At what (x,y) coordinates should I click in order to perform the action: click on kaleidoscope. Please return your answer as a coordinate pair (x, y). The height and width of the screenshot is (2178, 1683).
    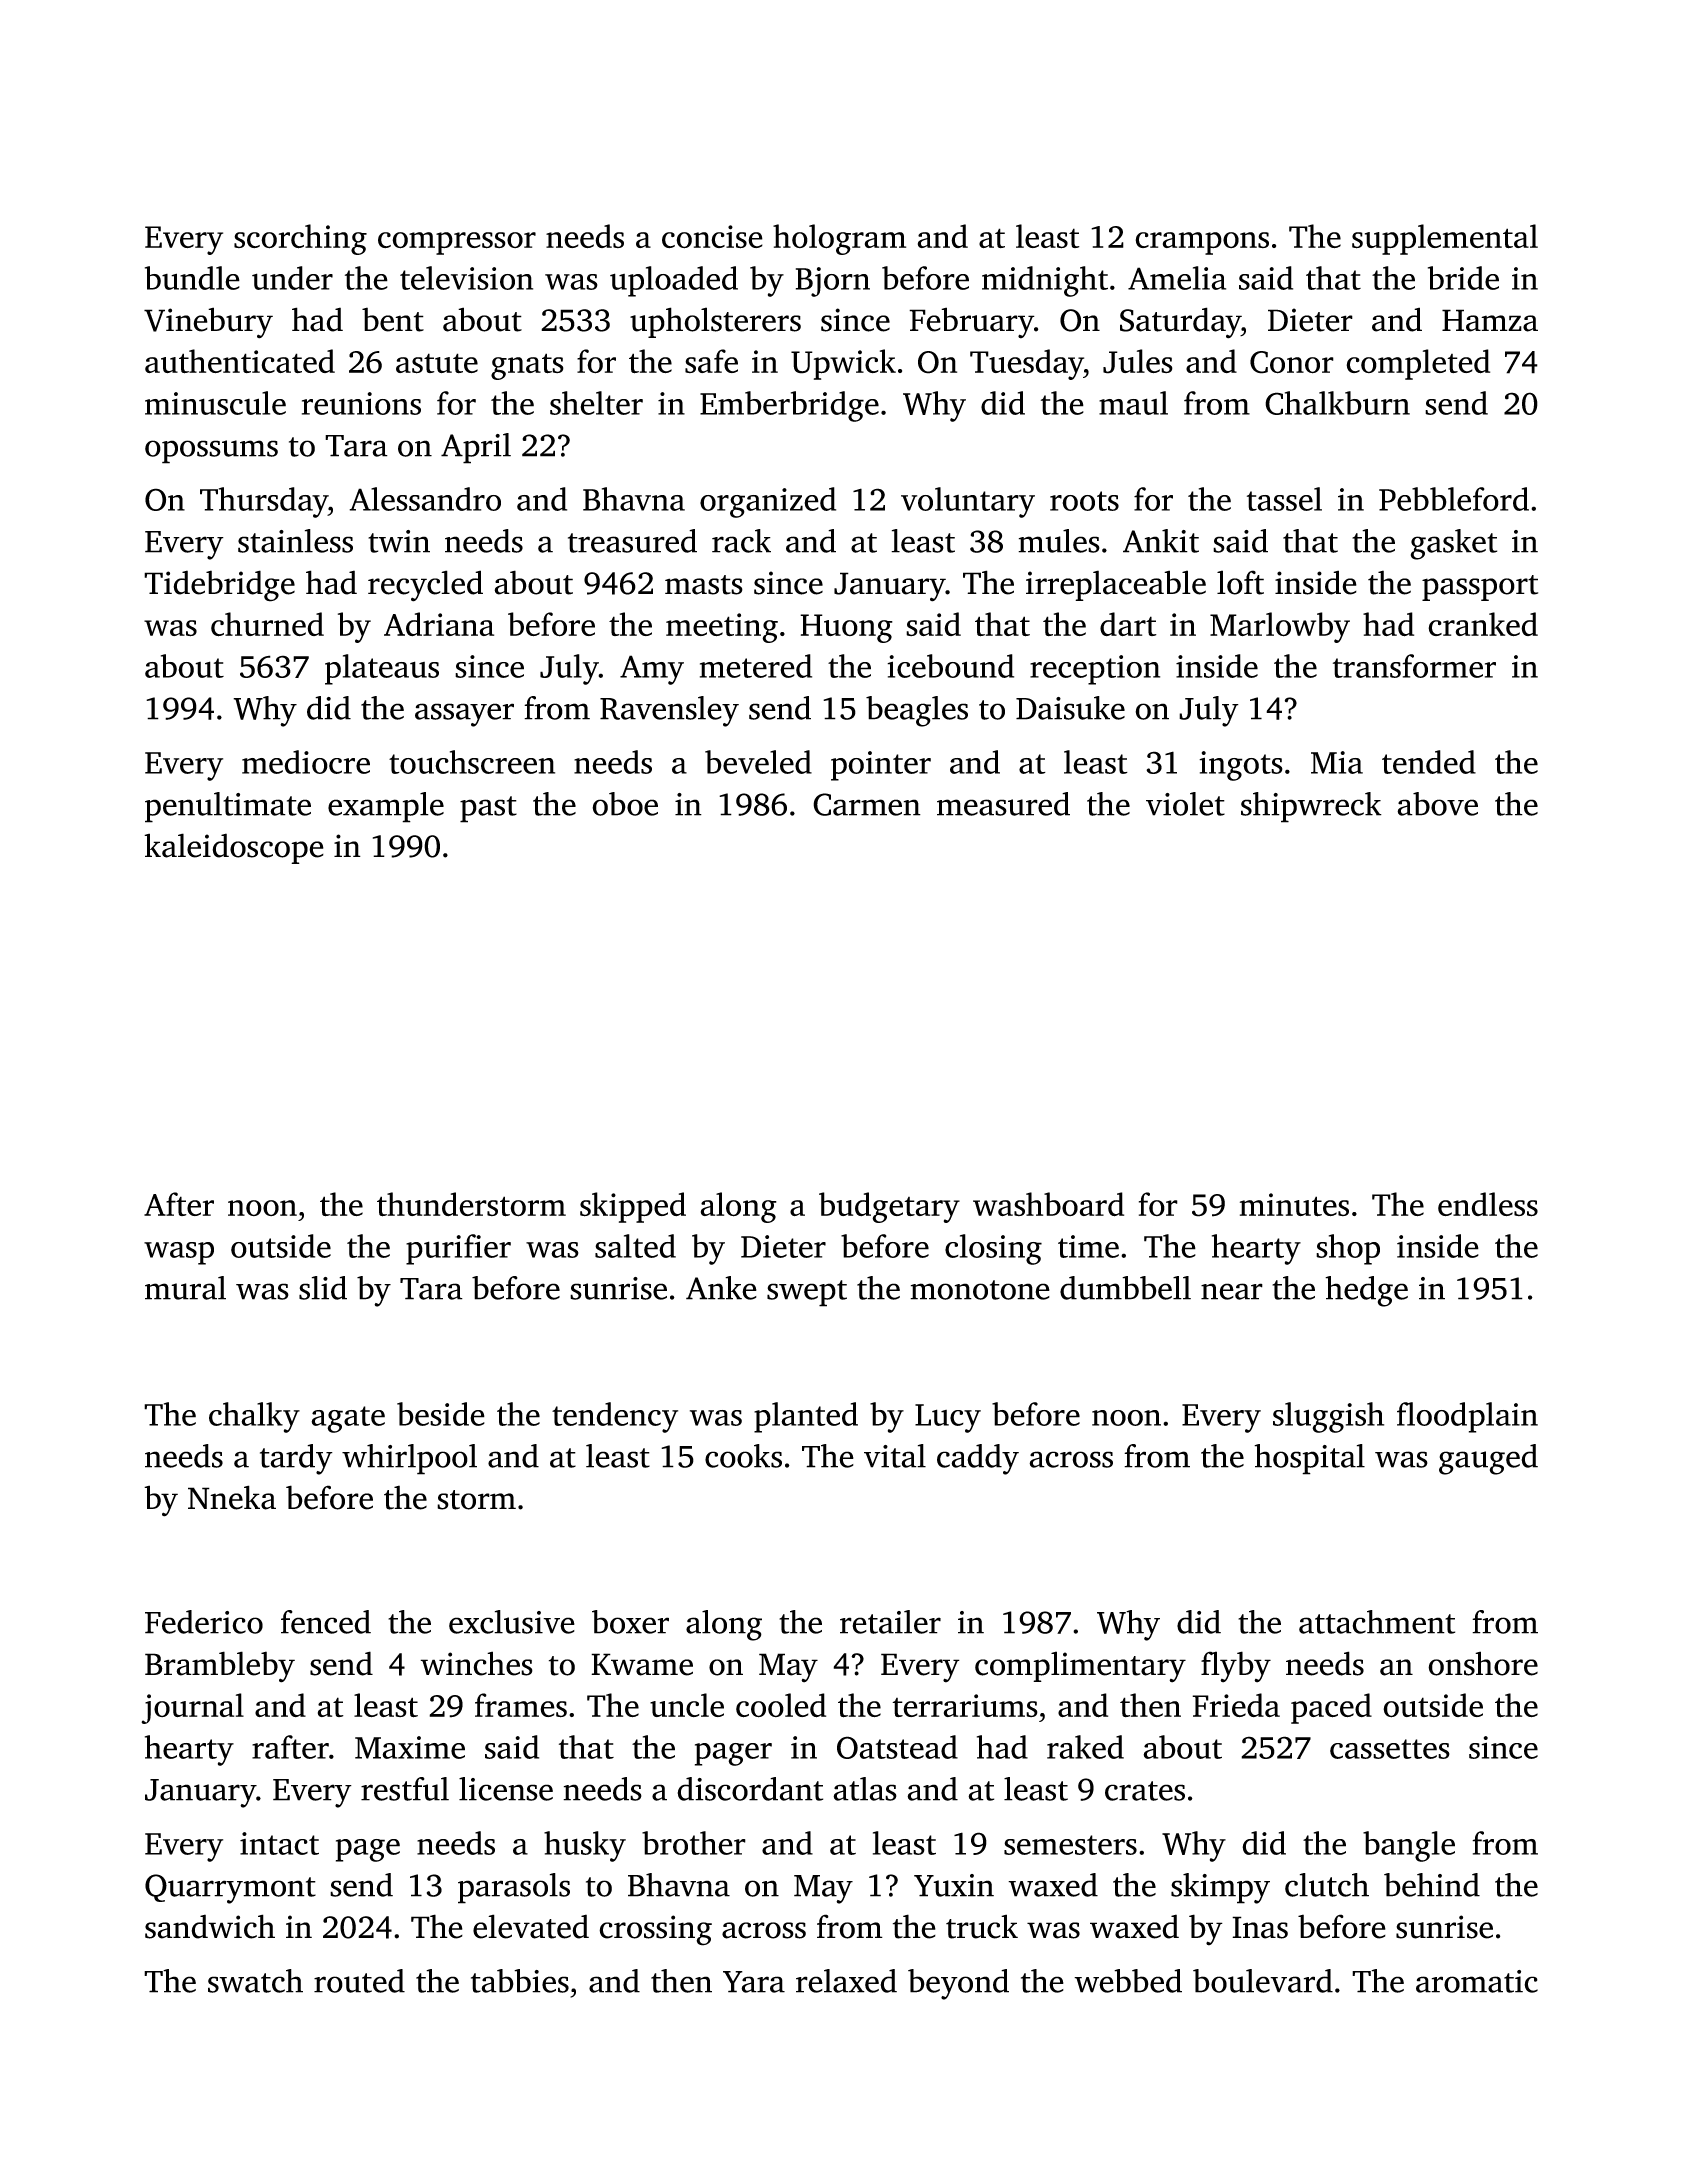
    Looking at the image, I should click on (234, 848).
